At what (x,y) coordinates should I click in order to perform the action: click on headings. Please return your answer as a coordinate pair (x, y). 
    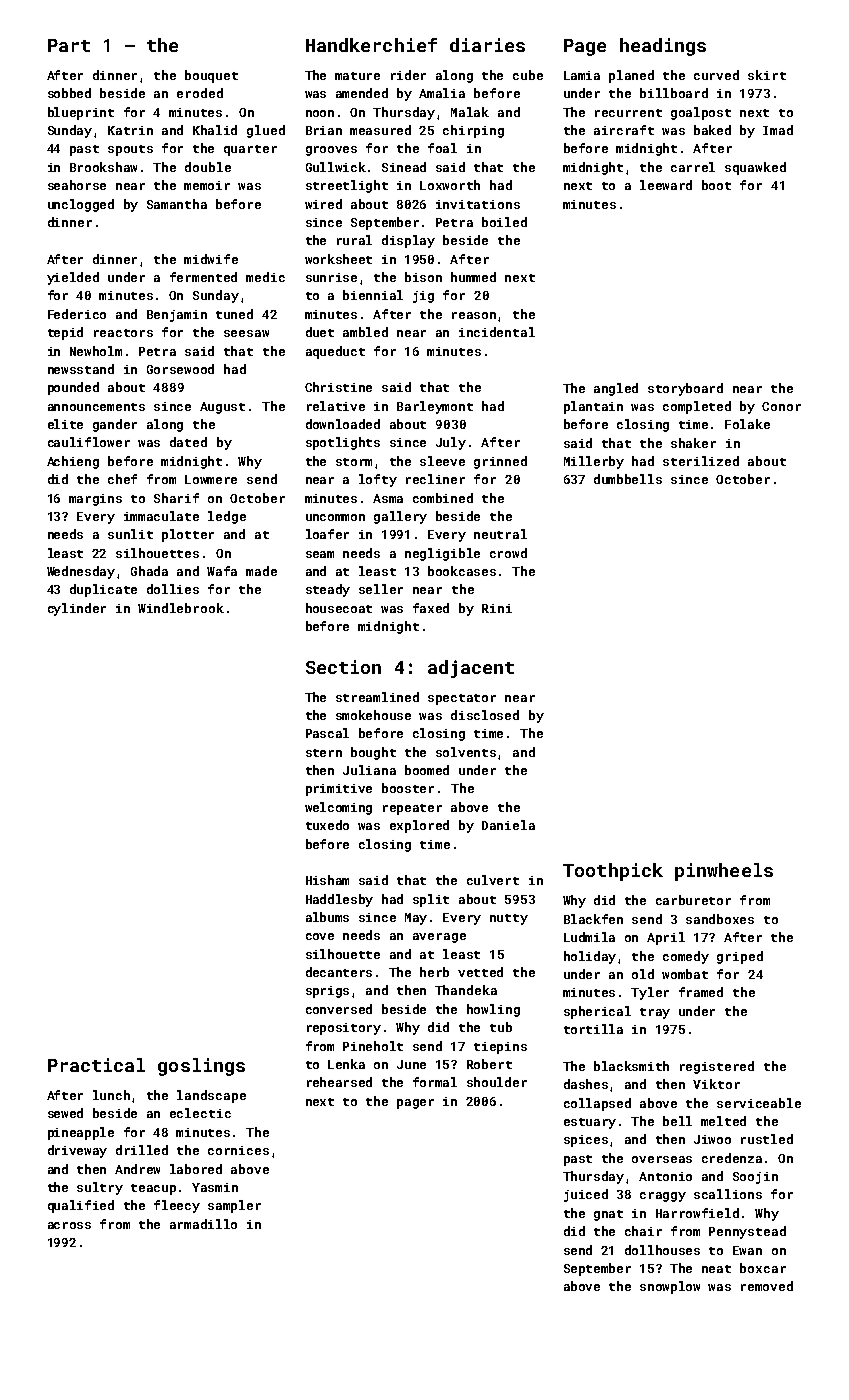
    Looking at the image, I should click on (663, 47).
